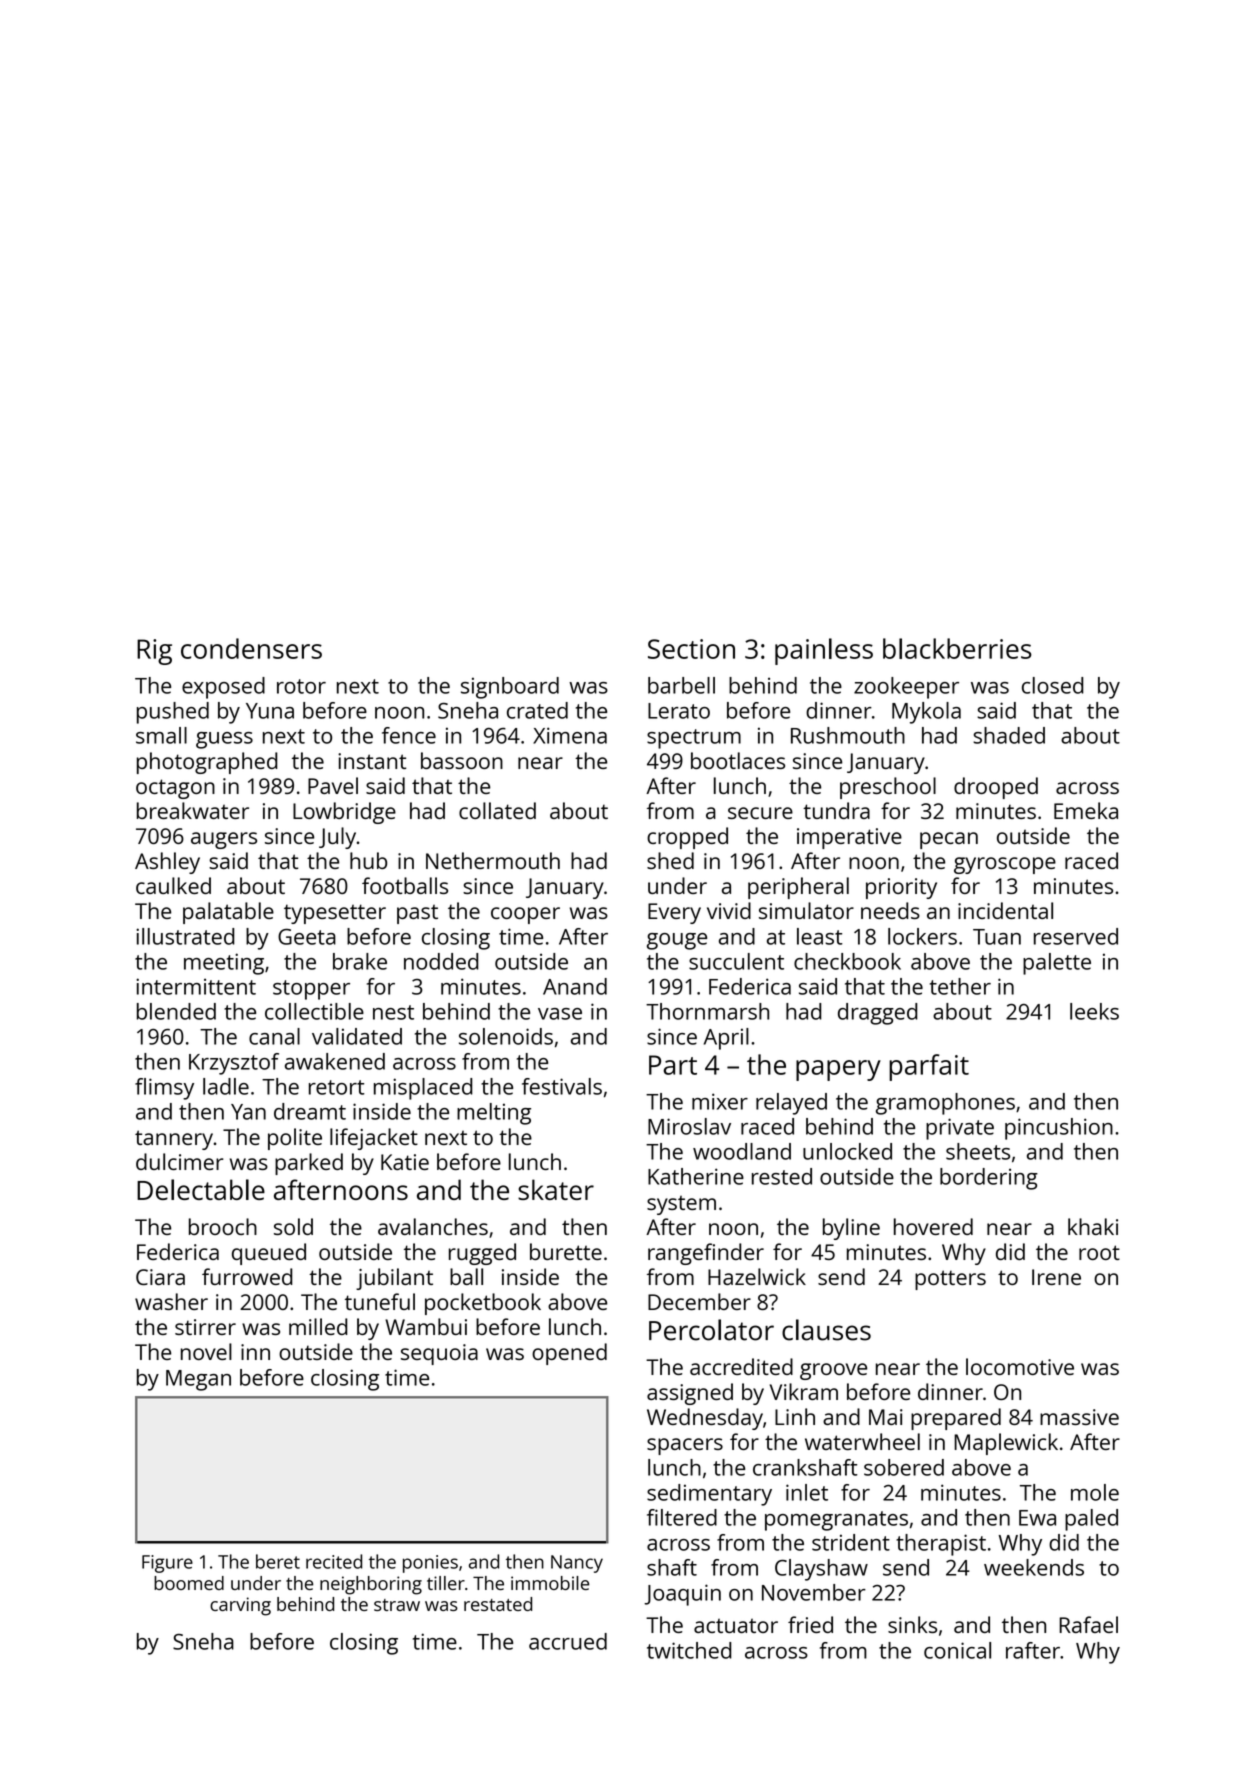 This screenshot has height=1775, width=1255. I want to click on typesetter, so click(335, 914).
